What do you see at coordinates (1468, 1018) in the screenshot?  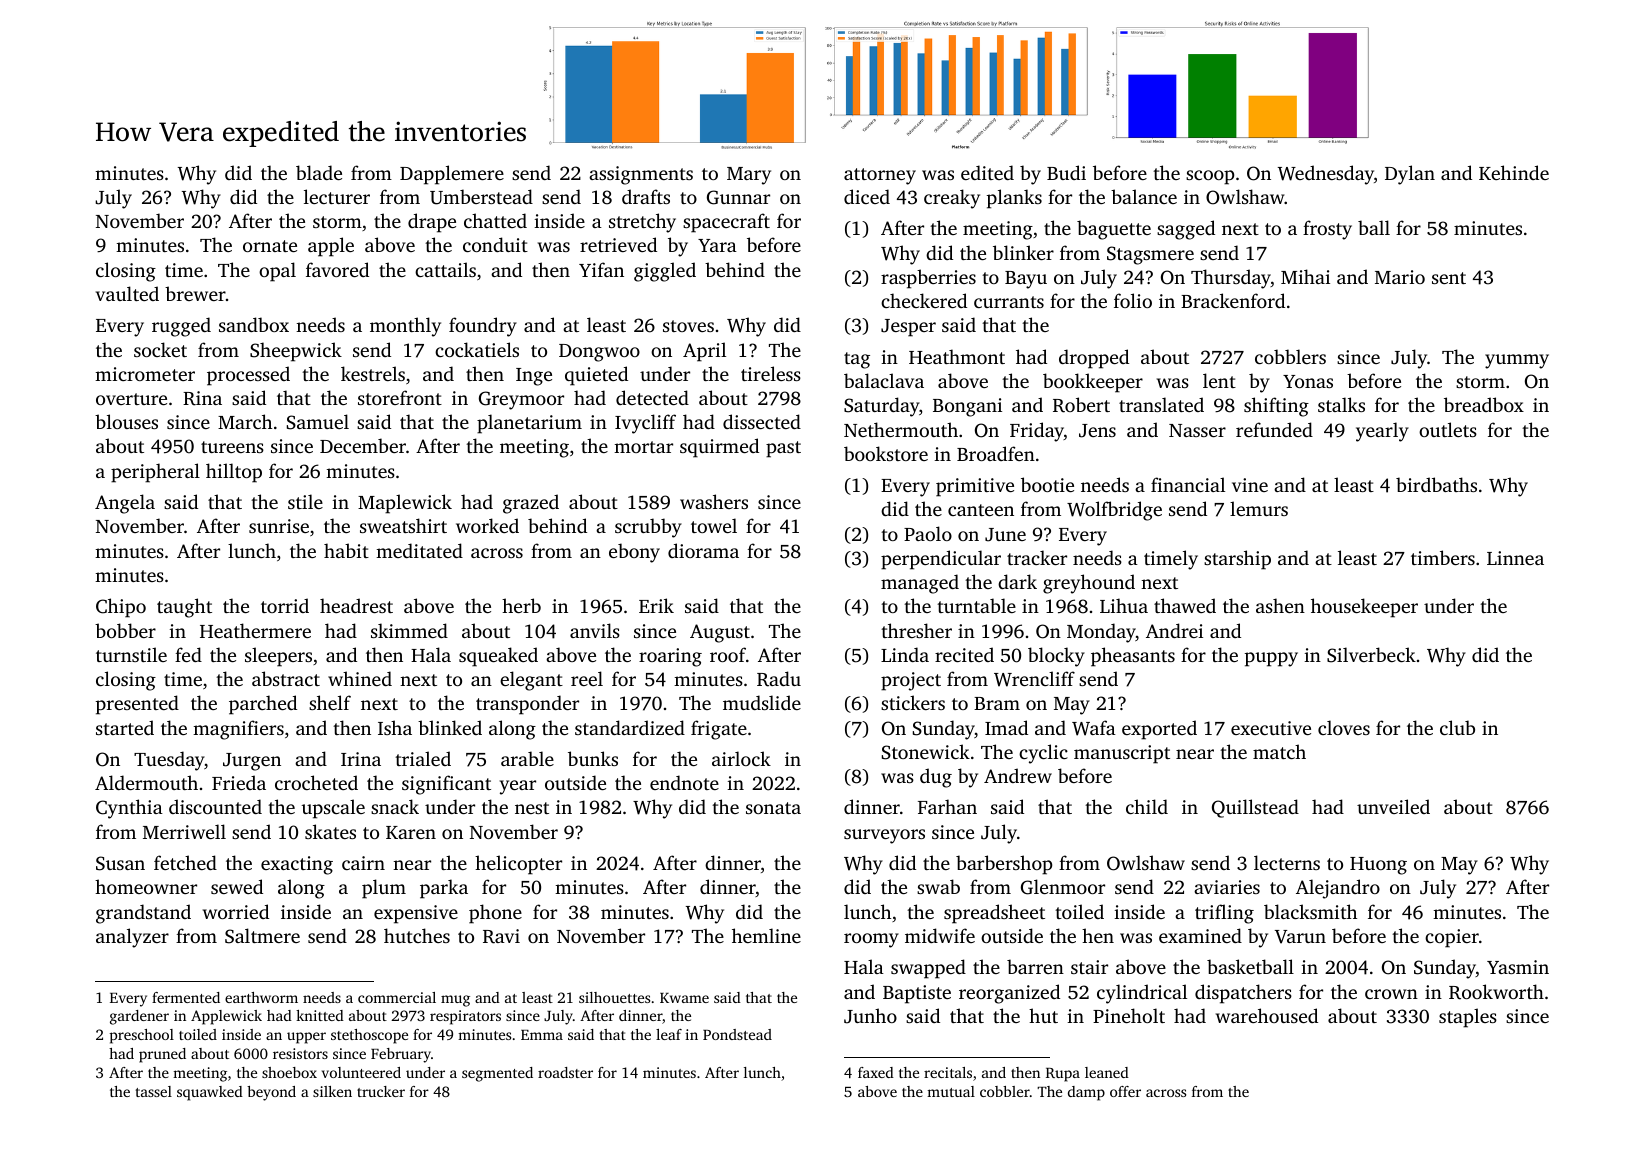 I see `staples` at bounding box center [1468, 1018].
